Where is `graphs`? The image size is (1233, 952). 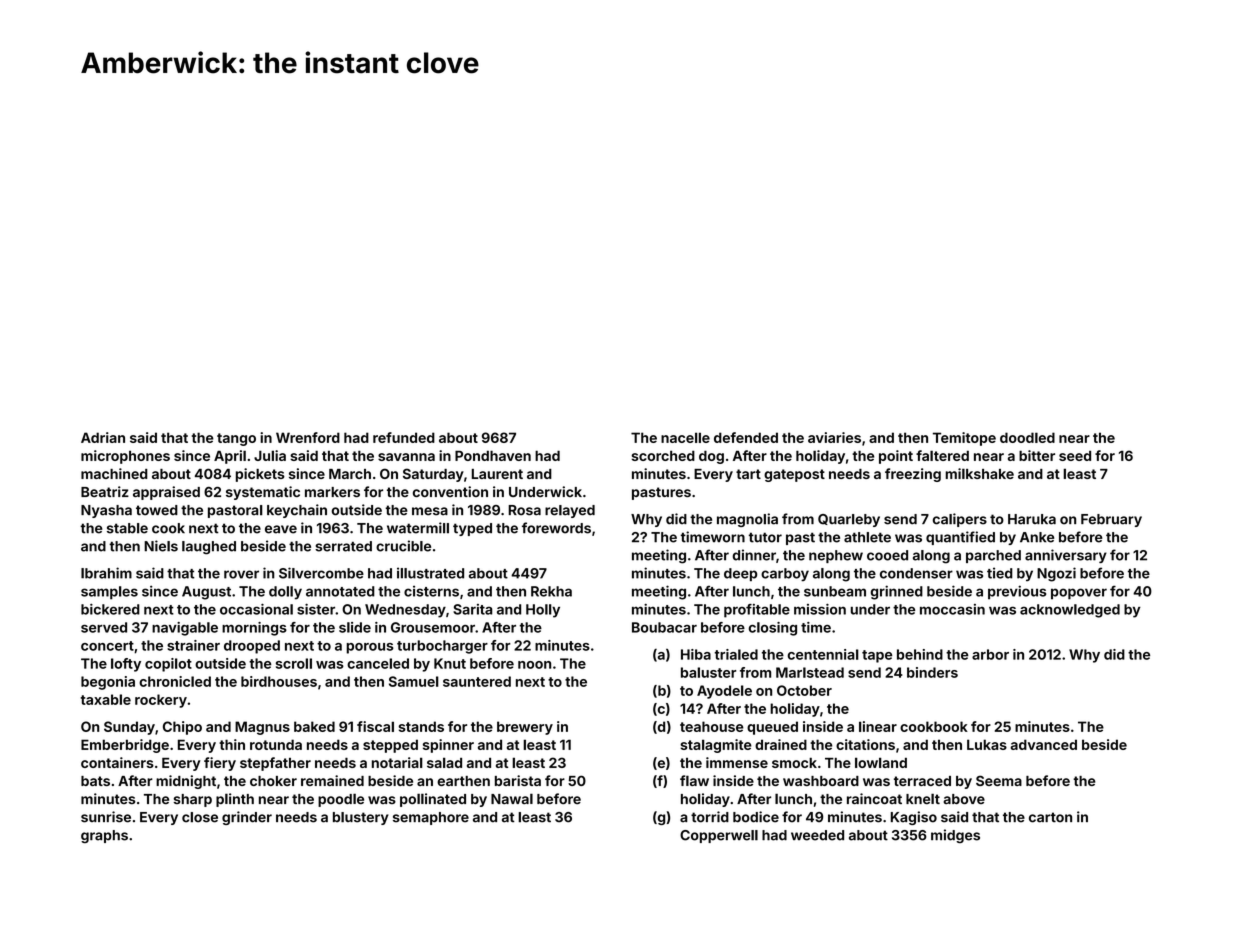 graphs is located at coordinates (104, 836).
